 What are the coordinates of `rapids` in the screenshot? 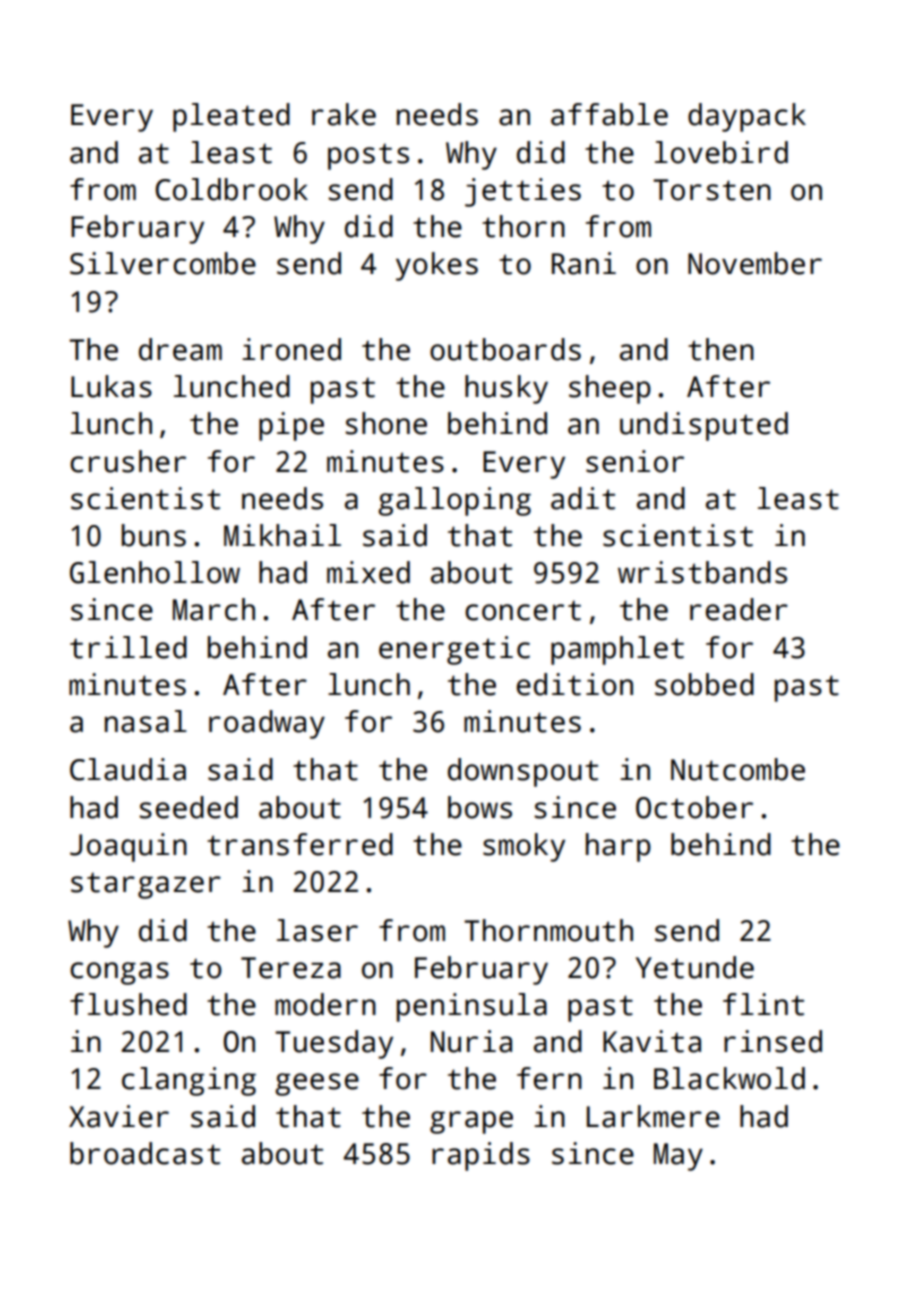 It's located at (481, 1156).
